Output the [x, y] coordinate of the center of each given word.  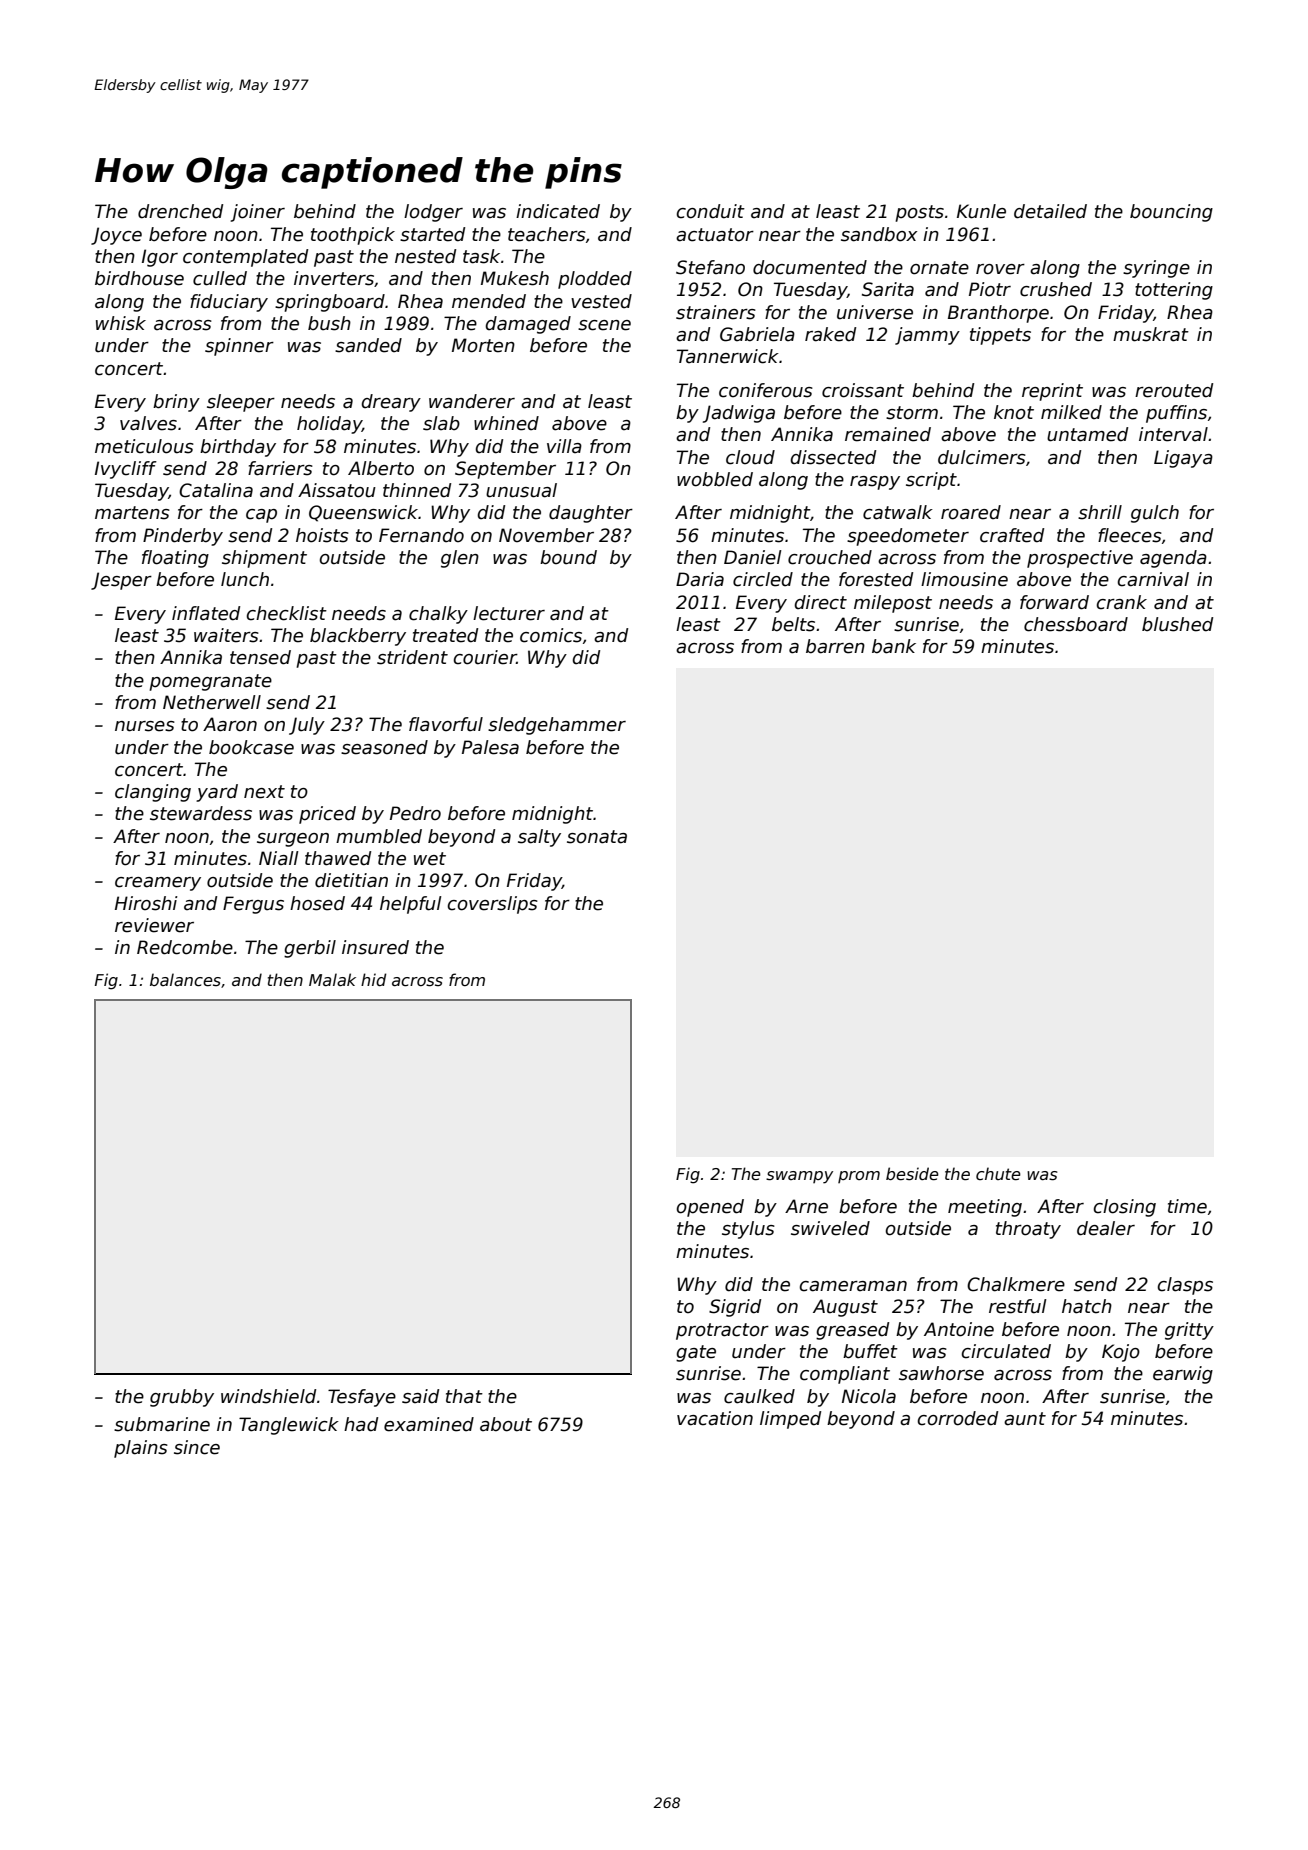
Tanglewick [289, 1426]
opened [710, 1208]
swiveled [830, 1228]
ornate [939, 268]
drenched [180, 211]
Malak [332, 979]
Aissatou [337, 490]
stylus [748, 1230]
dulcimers [982, 457]
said [420, 1396]
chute [998, 1174]
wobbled [715, 479]
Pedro [415, 813]
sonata [597, 837]
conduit [710, 211]
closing [1124, 1208]
